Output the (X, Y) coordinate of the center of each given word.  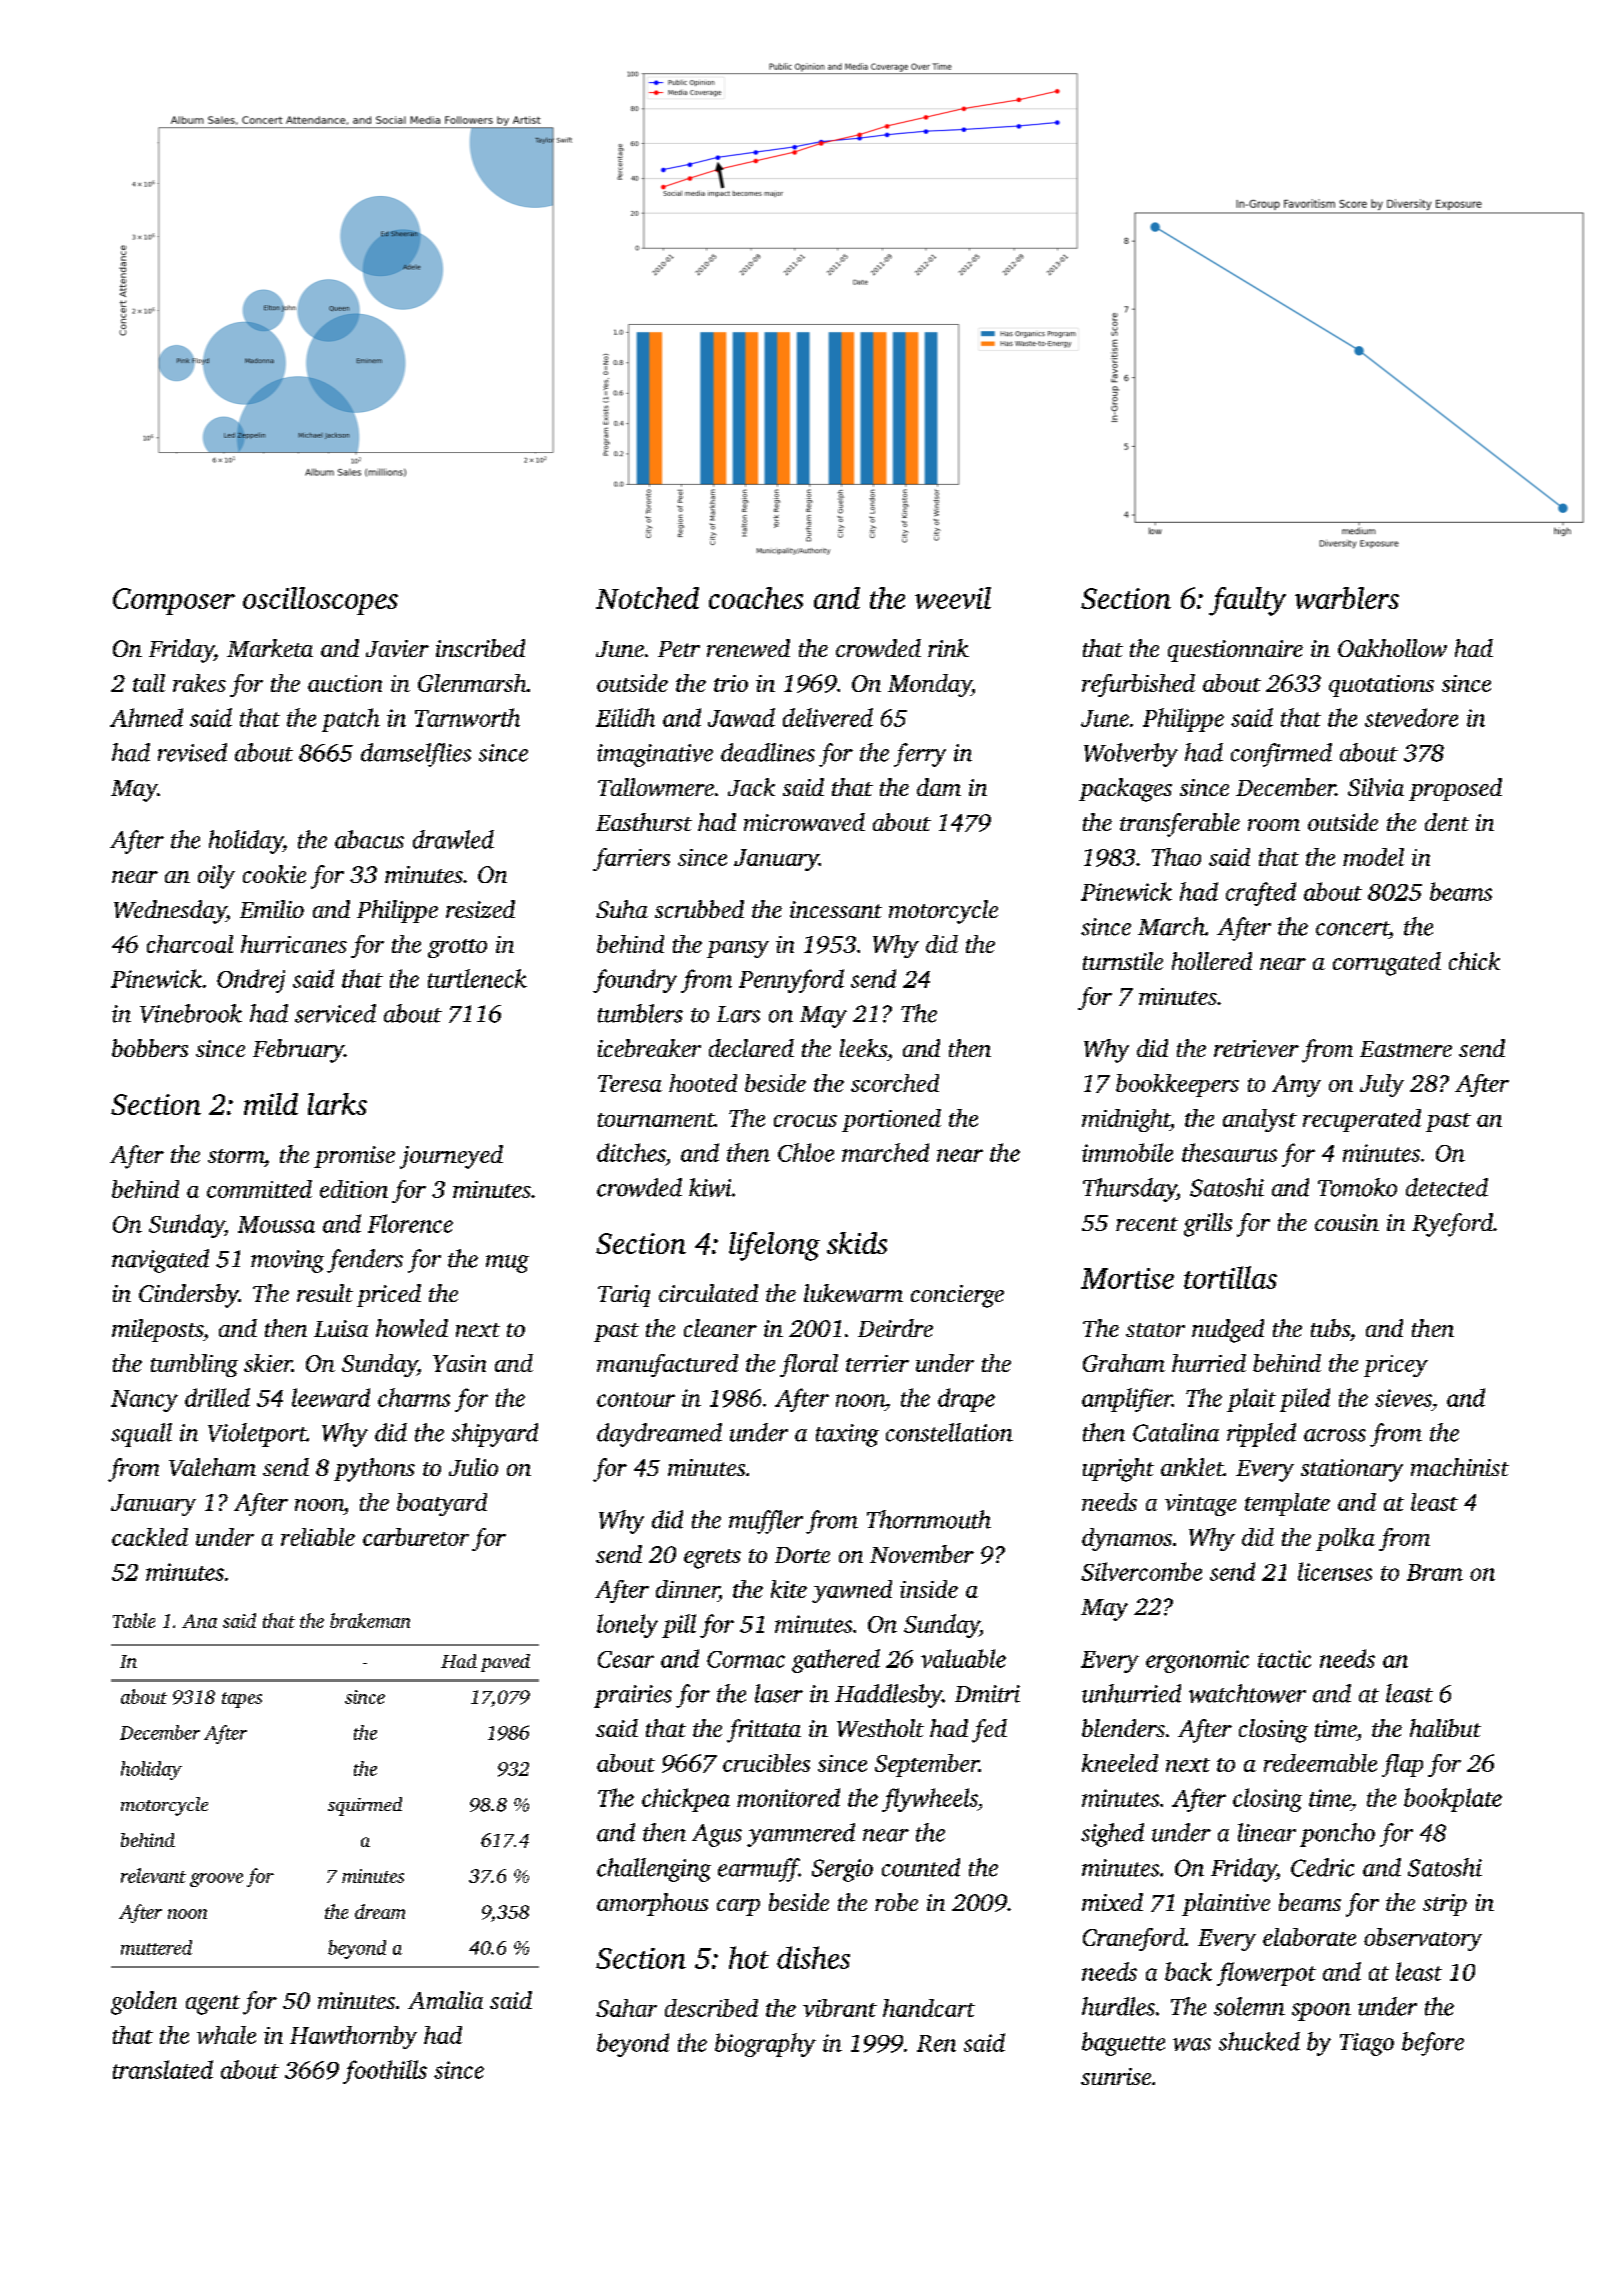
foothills (385, 2072)
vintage (1200, 1505)
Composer (174, 601)
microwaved (804, 822)
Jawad (741, 717)
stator (1155, 1330)
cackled (150, 1537)
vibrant (840, 2008)
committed (259, 1189)
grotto (457, 948)
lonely (627, 1626)
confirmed (1281, 755)
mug (507, 1264)
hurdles (1118, 2006)
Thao (1176, 857)
